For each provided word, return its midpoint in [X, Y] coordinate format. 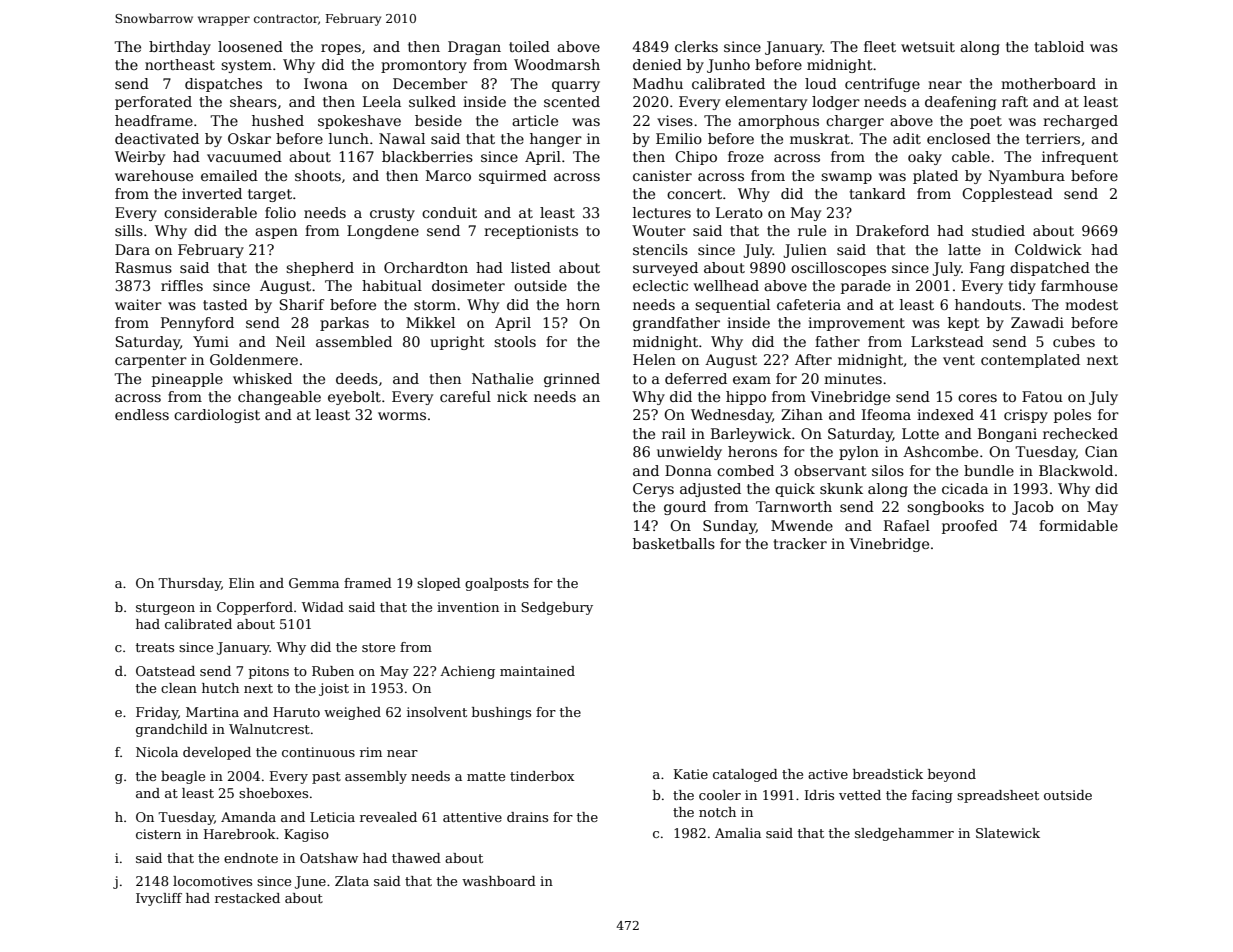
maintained [537, 671]
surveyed [665, 269]
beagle [183, 777]
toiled [529, 46]
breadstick [888, 774]
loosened [250, 46]
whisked [262, 378]
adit [907, 138]
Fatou [1042, 396]
